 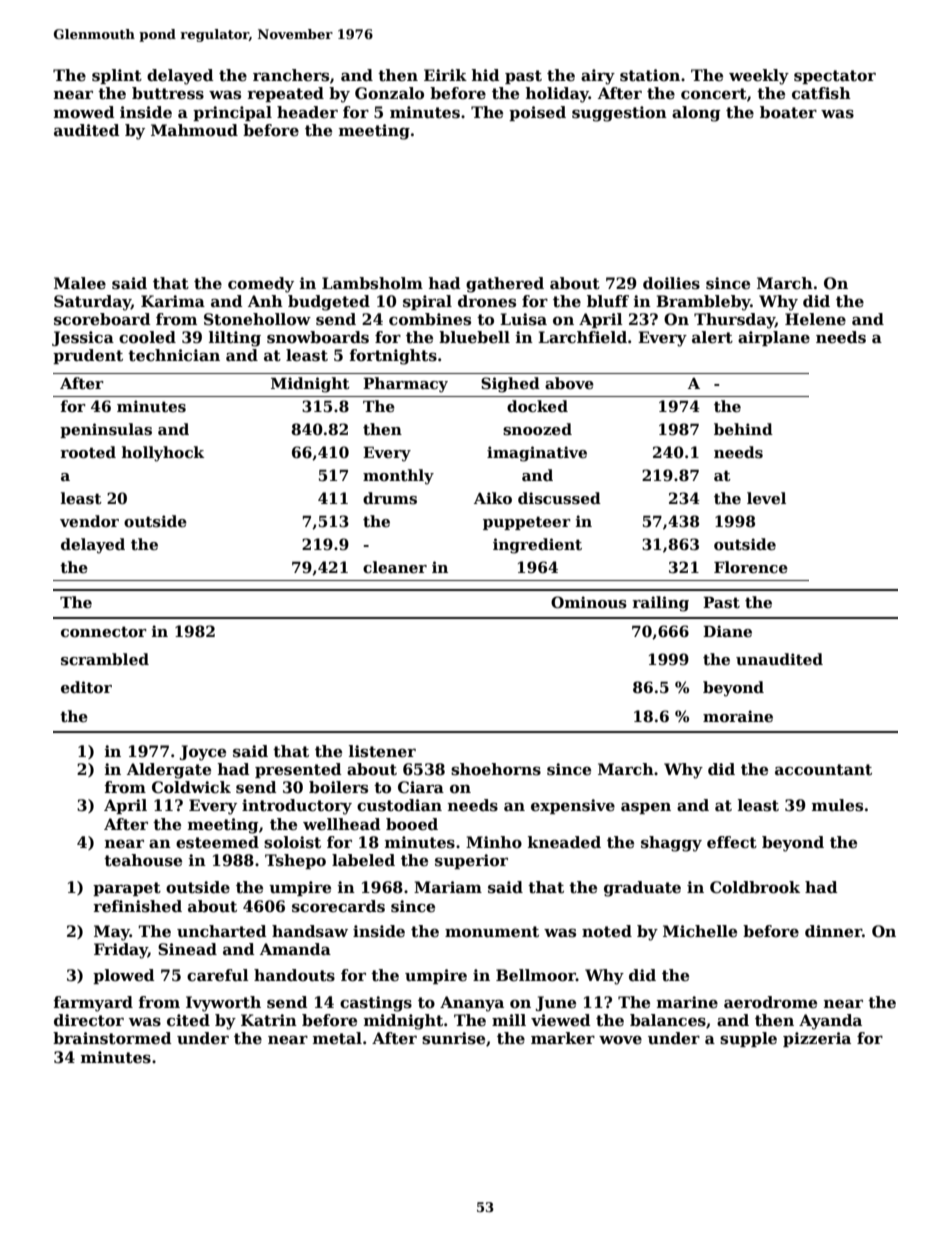 I want to click on Pharmacy, so click(x=405, y=385).
